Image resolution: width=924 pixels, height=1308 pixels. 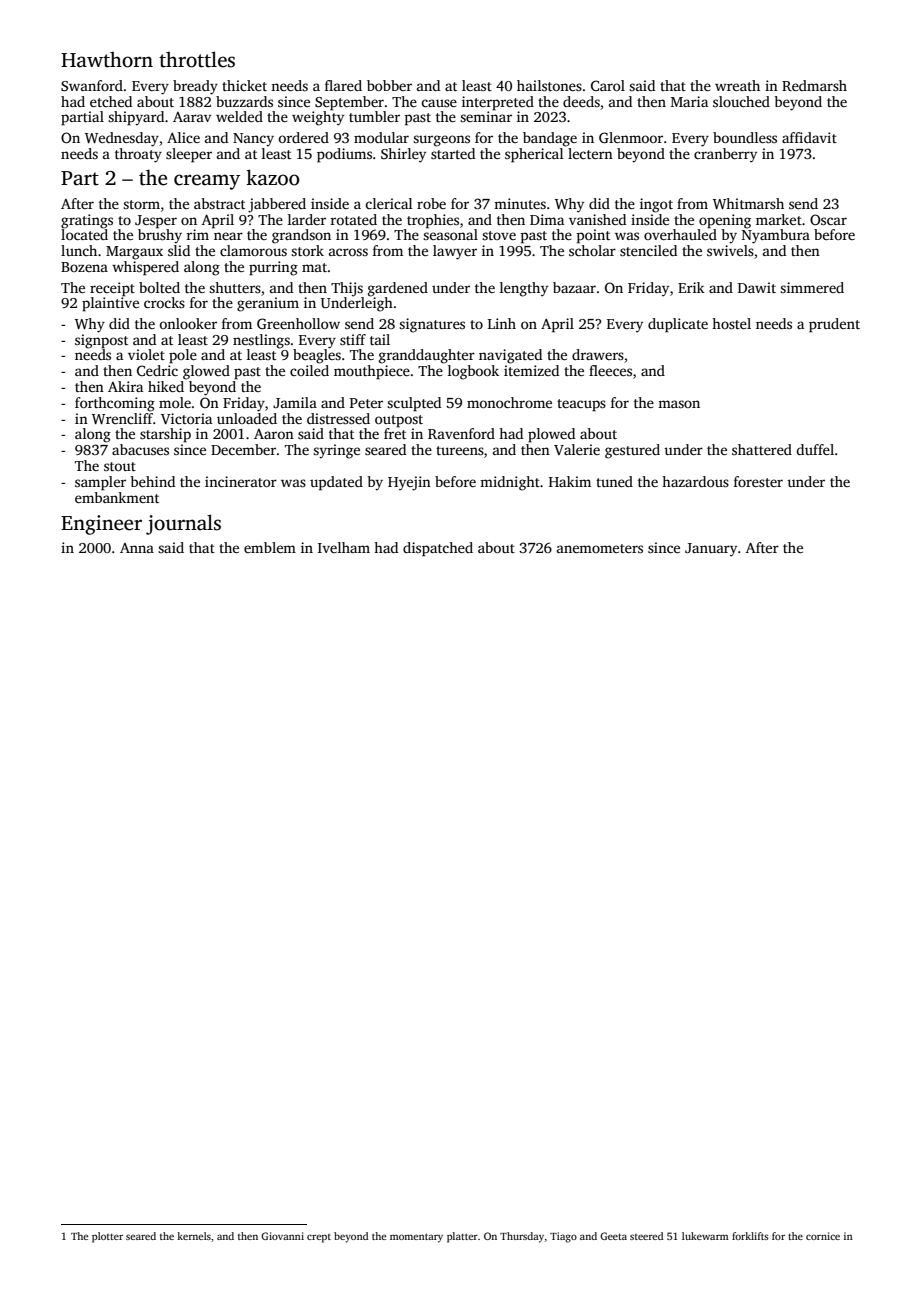 I want to click on kernels, so click(x=194, y=1236).
